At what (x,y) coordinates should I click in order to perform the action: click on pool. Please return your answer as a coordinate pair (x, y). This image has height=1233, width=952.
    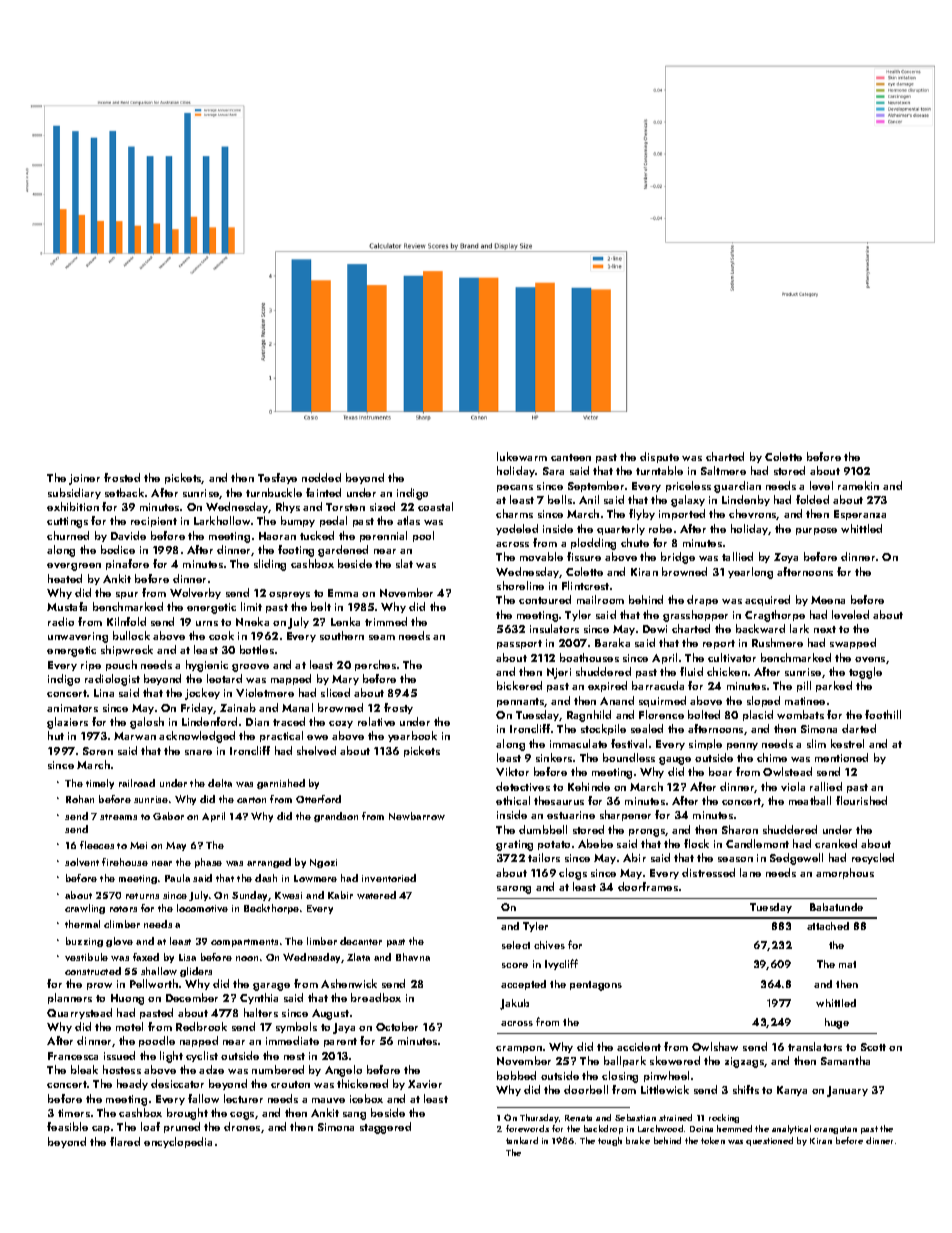
    Looking at the image, I should click on (423, 536).
